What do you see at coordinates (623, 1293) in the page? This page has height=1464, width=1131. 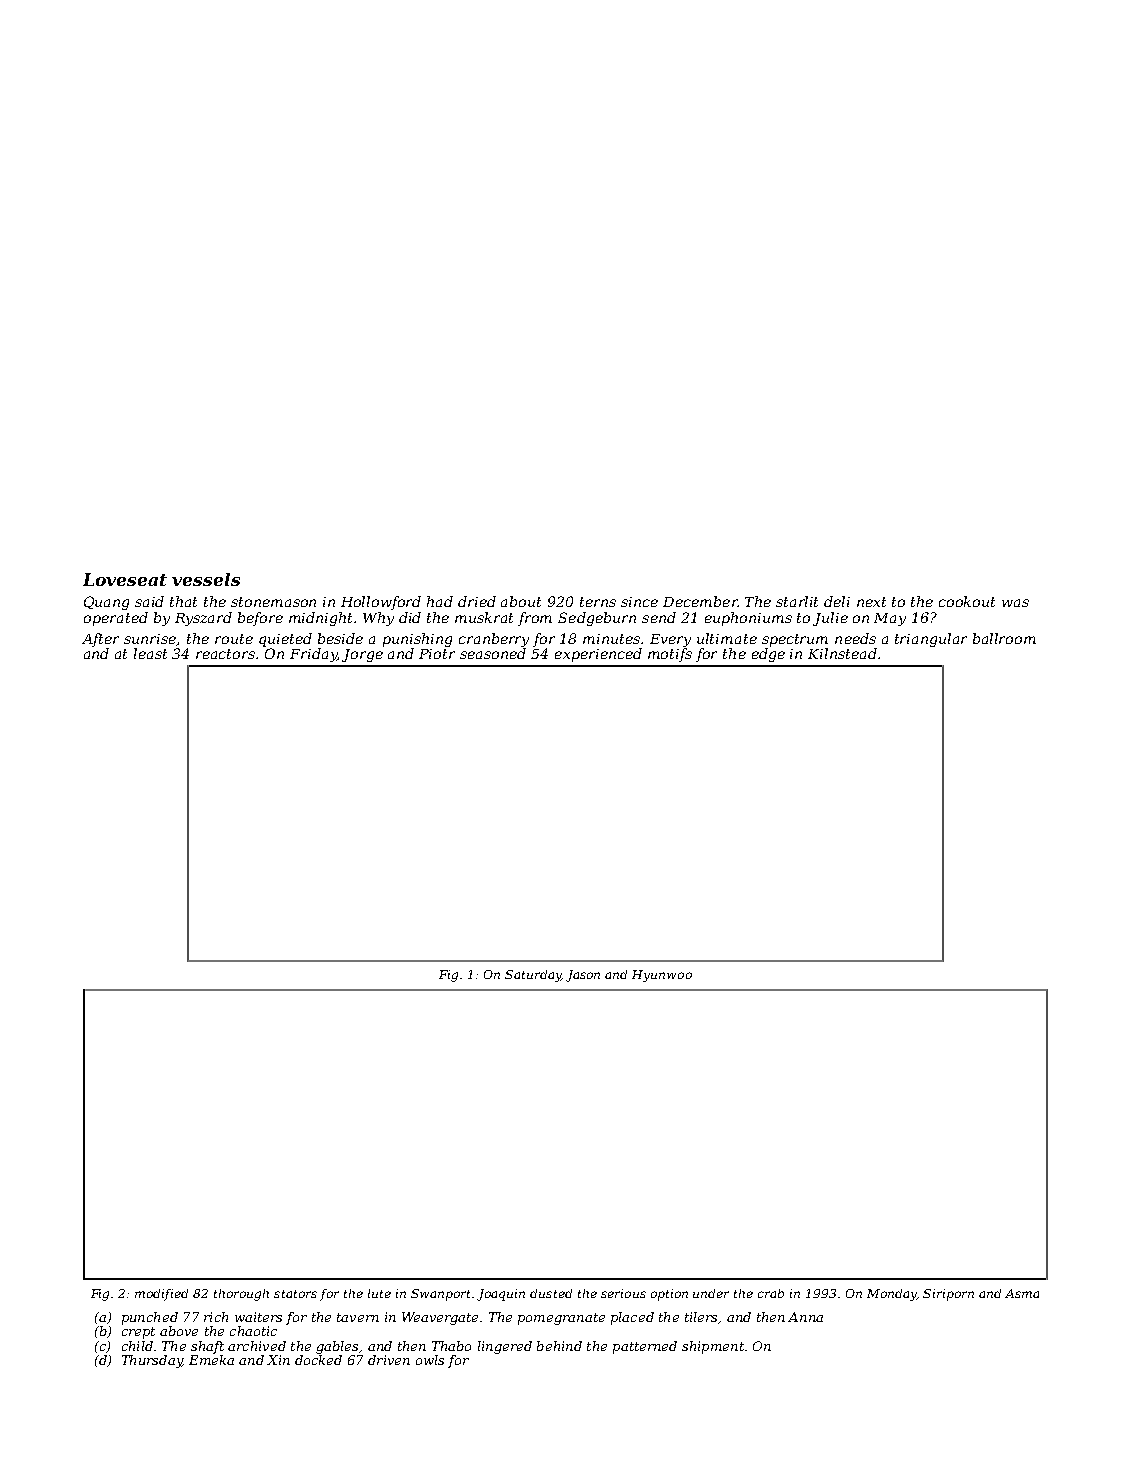 I see `serious` at bounding box center [623, 1293].
